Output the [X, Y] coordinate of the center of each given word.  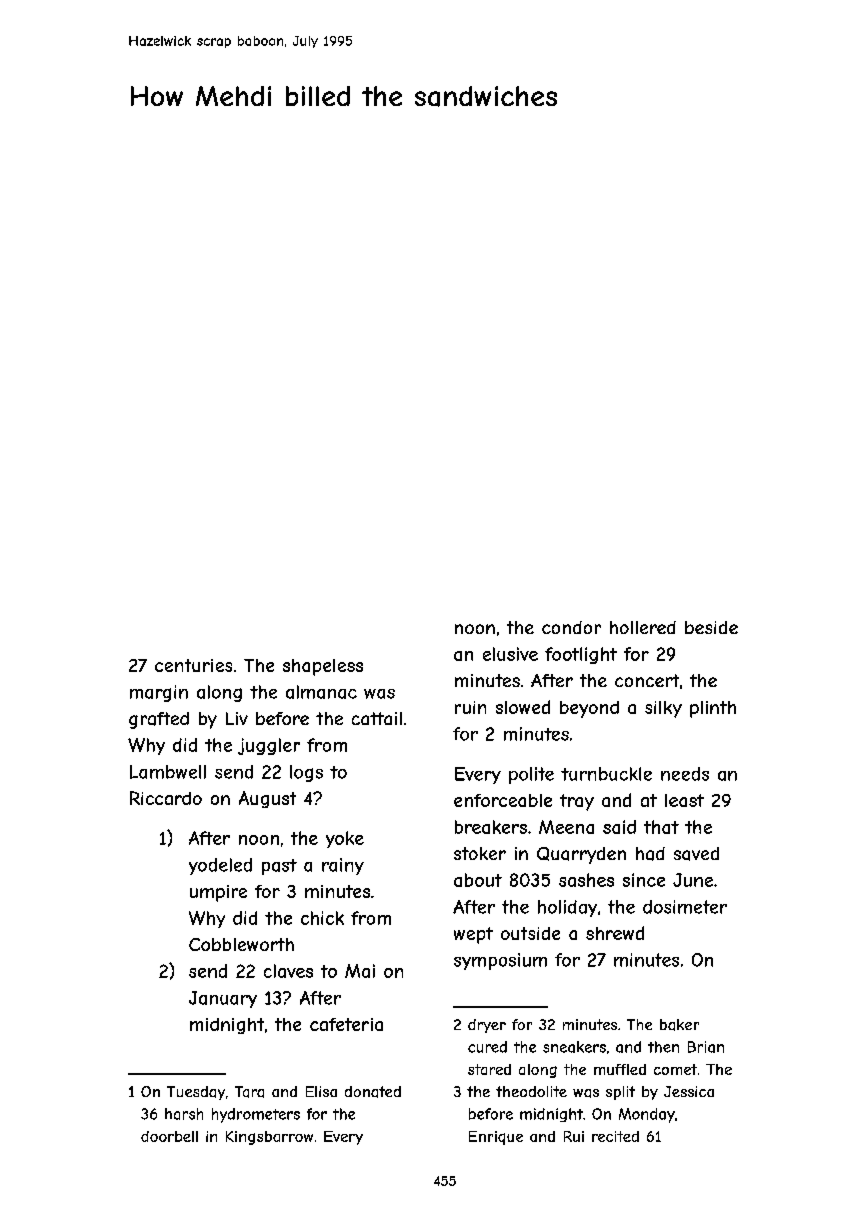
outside [530, 933]
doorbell [169, 1136]
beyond [589, 709]
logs [306, 773]
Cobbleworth [241, 944]
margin [159, 693]
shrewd [615, 933]
